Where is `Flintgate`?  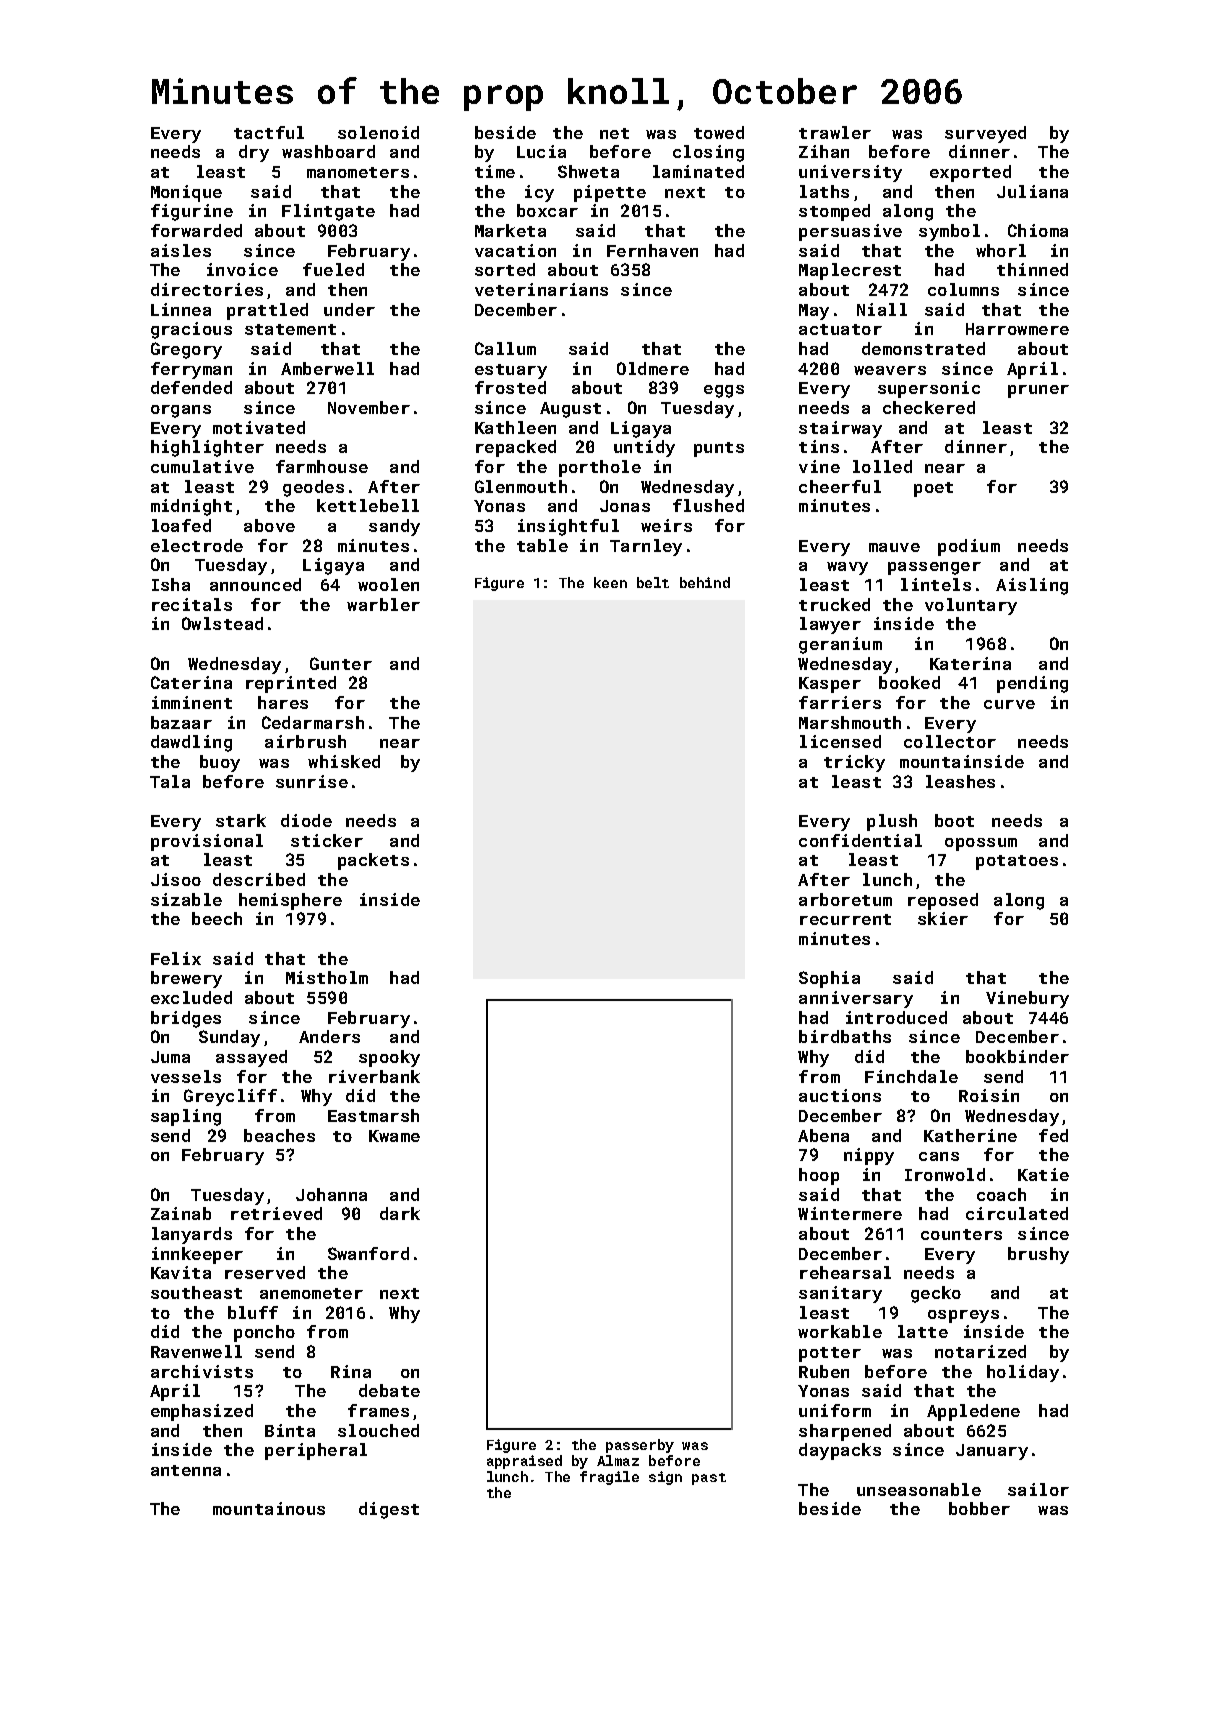
Flintgate is located at coordinates (328, 212).
